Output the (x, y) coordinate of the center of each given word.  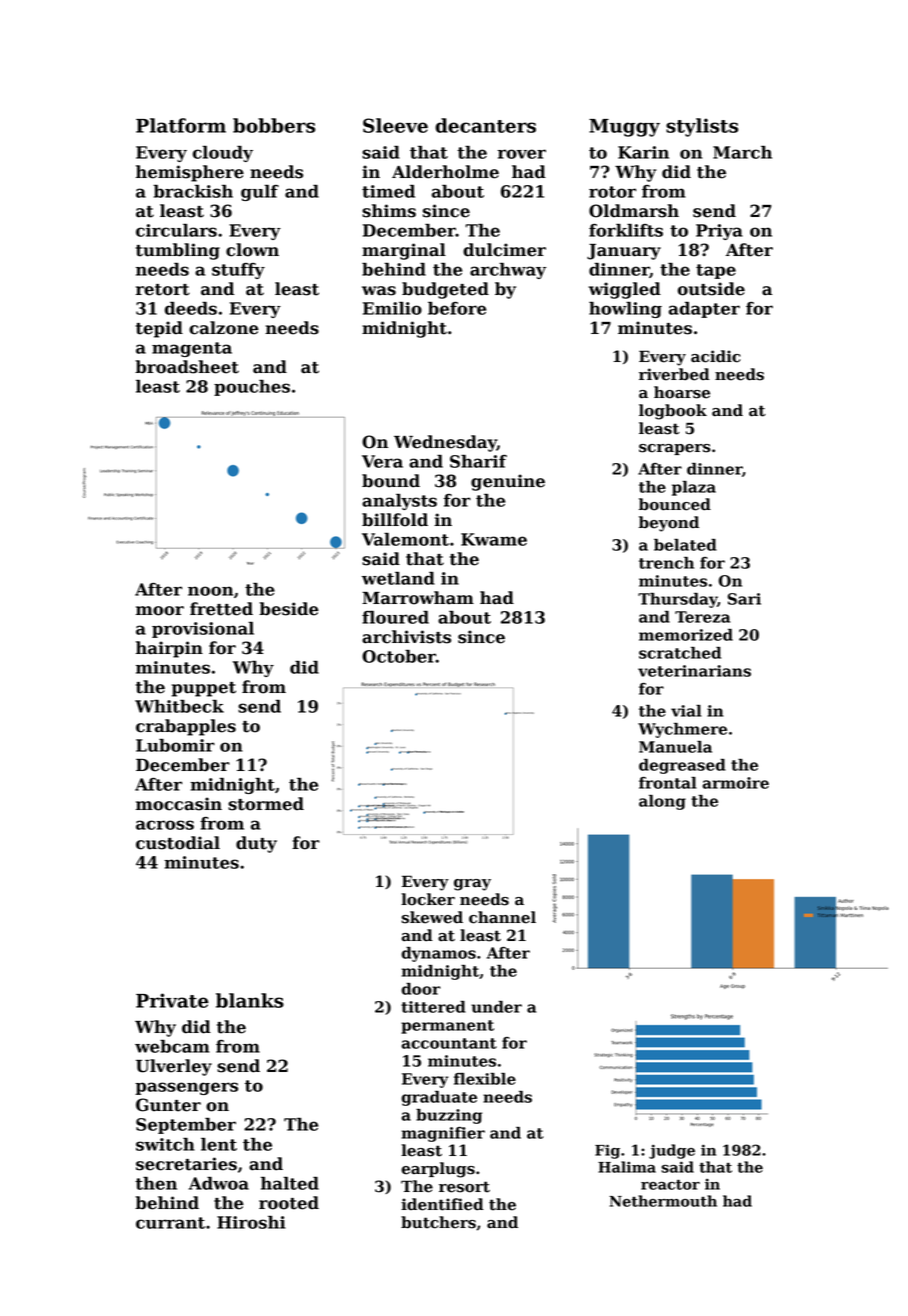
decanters (485, 125)
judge (672, 1151)
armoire (736, 783)
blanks (250, 1000)
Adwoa (219, 1183)
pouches (252, 388)
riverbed (674, 374)
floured (395, 617)
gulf (260, 193)
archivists (406, 637)
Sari (744, 599)
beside (289, 609)
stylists (702, 127)
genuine (508, 482)
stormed (266, 804)
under (496, 1007)
